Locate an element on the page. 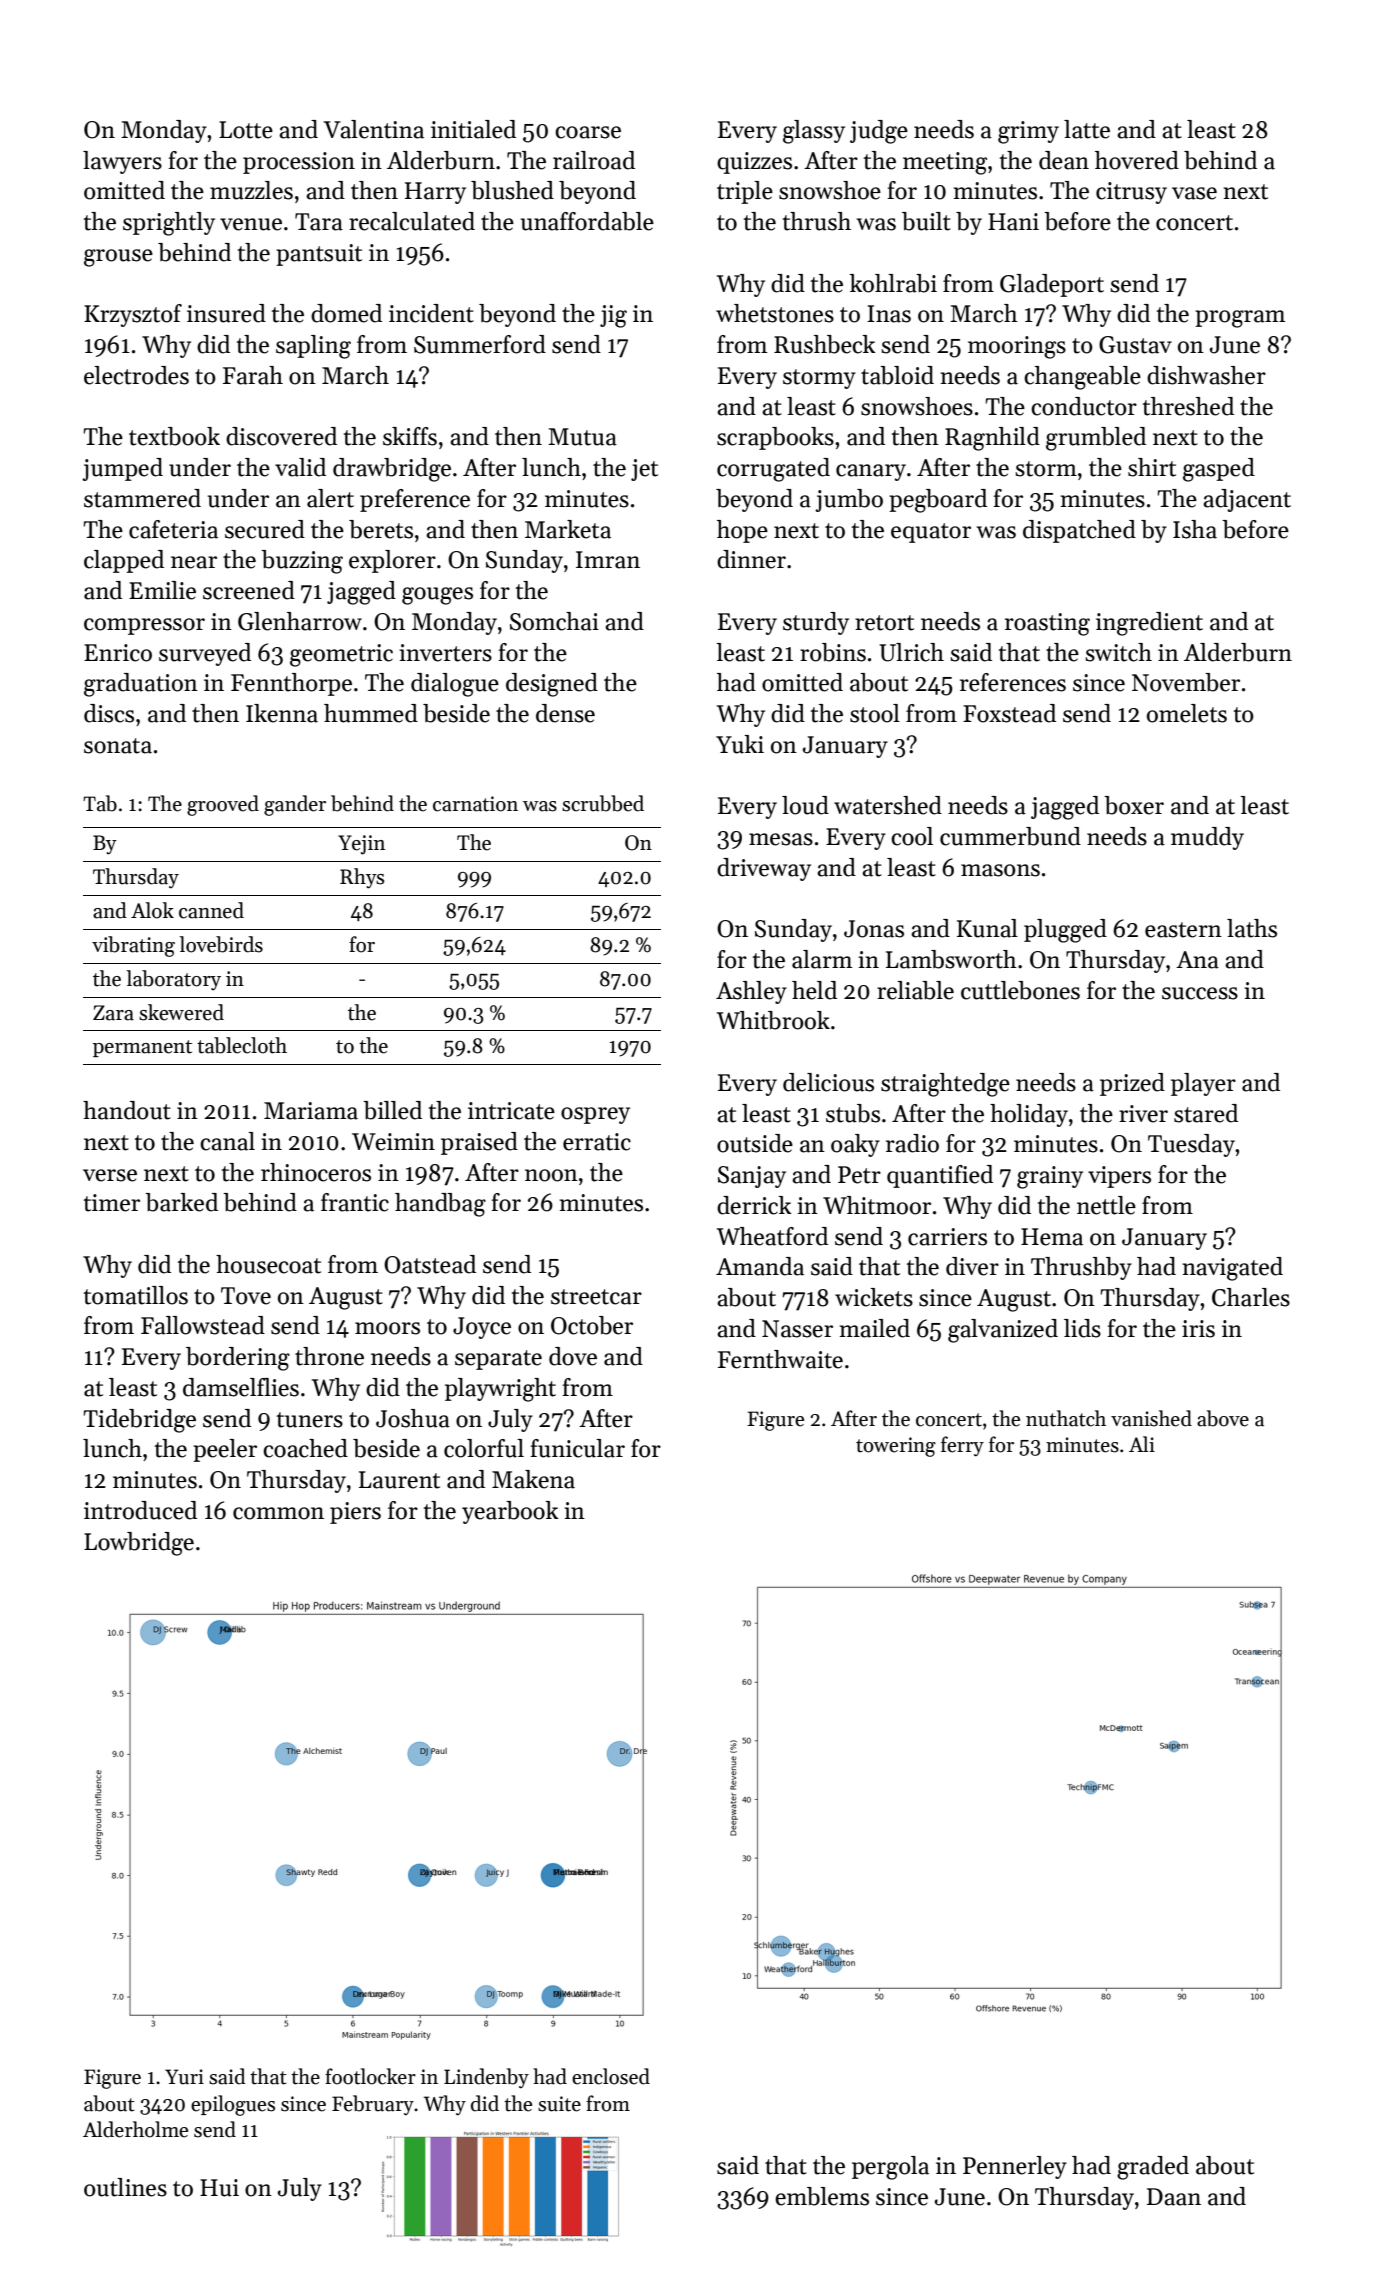 Image resolution: width=1378 pixels, height=2270 pixels. Fallowstead is located at coordinates (203, 1325).
